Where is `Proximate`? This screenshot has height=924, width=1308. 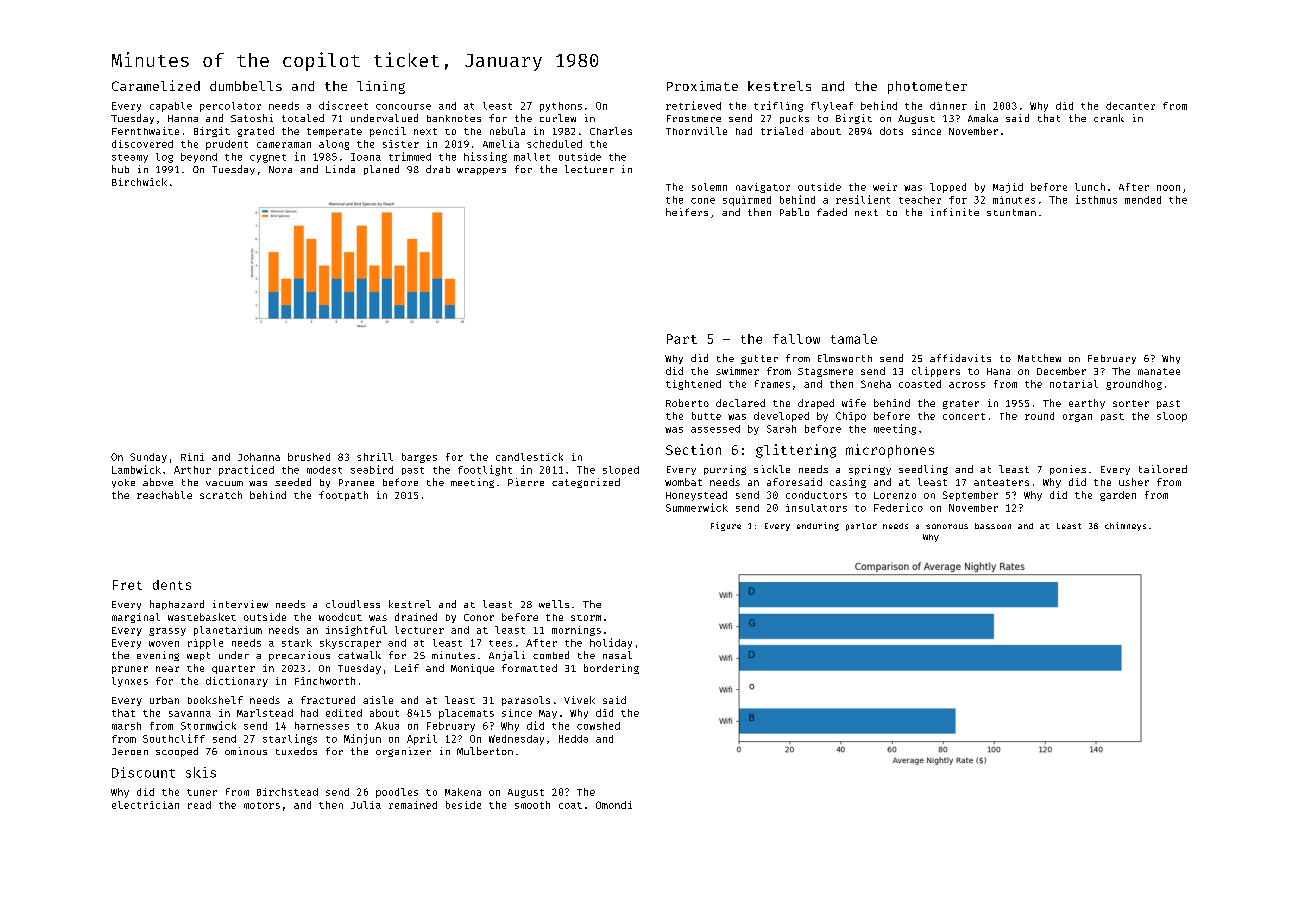
Proximate is located at coordinates (702, 86).
